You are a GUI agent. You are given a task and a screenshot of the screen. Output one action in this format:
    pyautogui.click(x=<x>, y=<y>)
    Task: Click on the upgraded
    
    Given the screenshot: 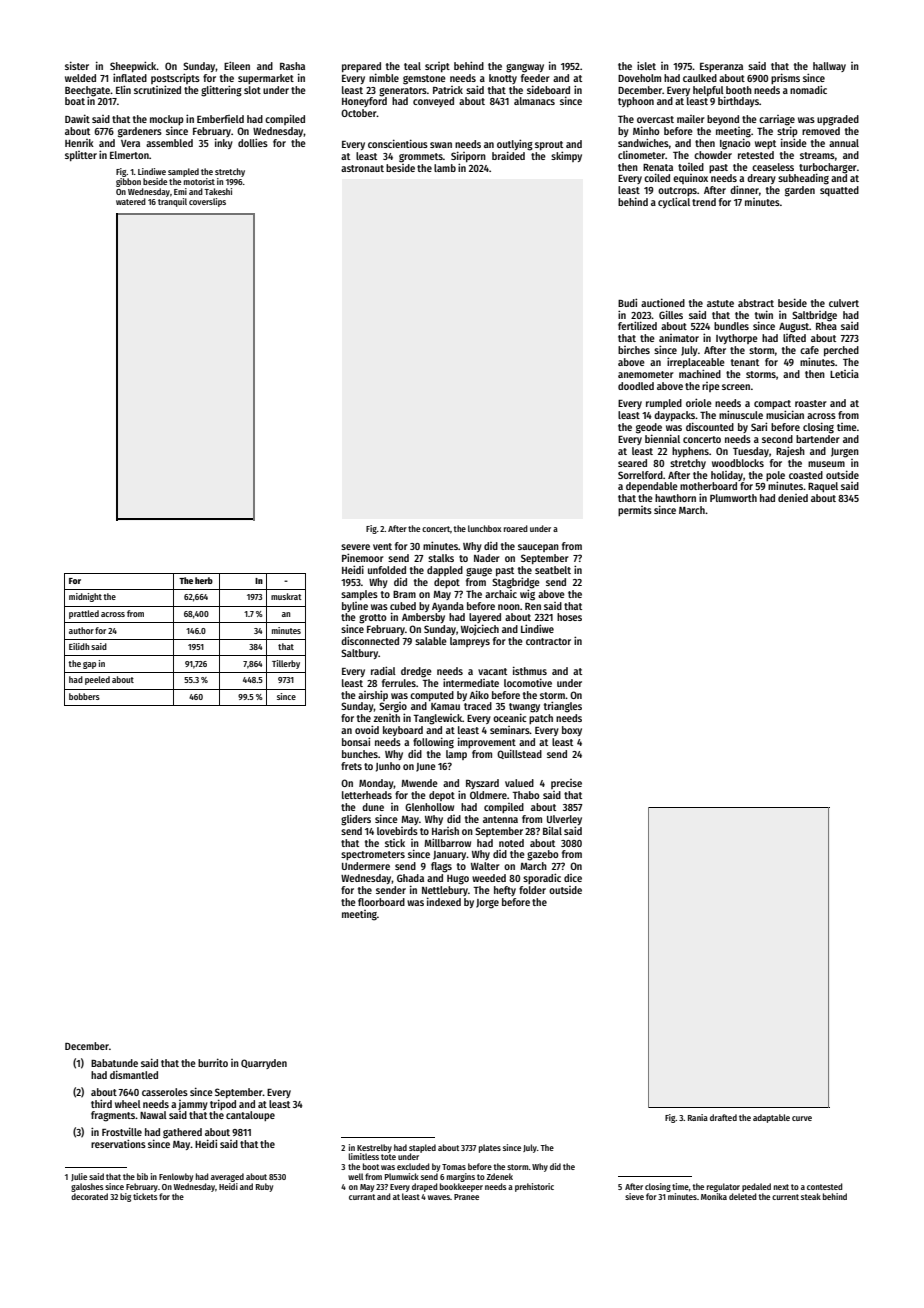 What is the action you would take?
    pyautogui.click(x=838, y=120)
